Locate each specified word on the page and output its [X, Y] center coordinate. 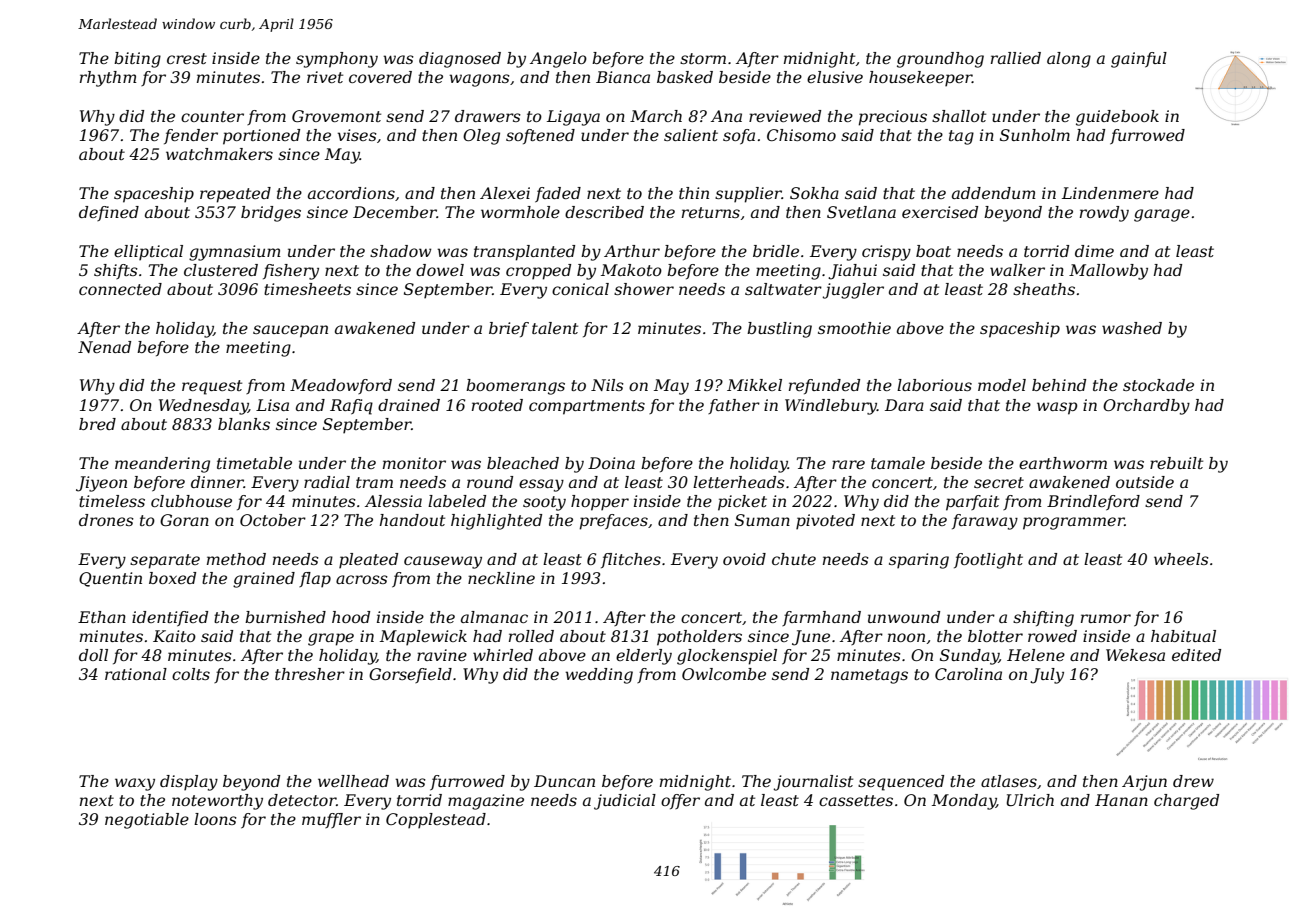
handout [412, 520]
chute [794, 559]
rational [136, 674]
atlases [1009, 781]
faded [558, 194]
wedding [599, 676]
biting [137, 60]
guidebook [1117, 118]
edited [1196, 655]
